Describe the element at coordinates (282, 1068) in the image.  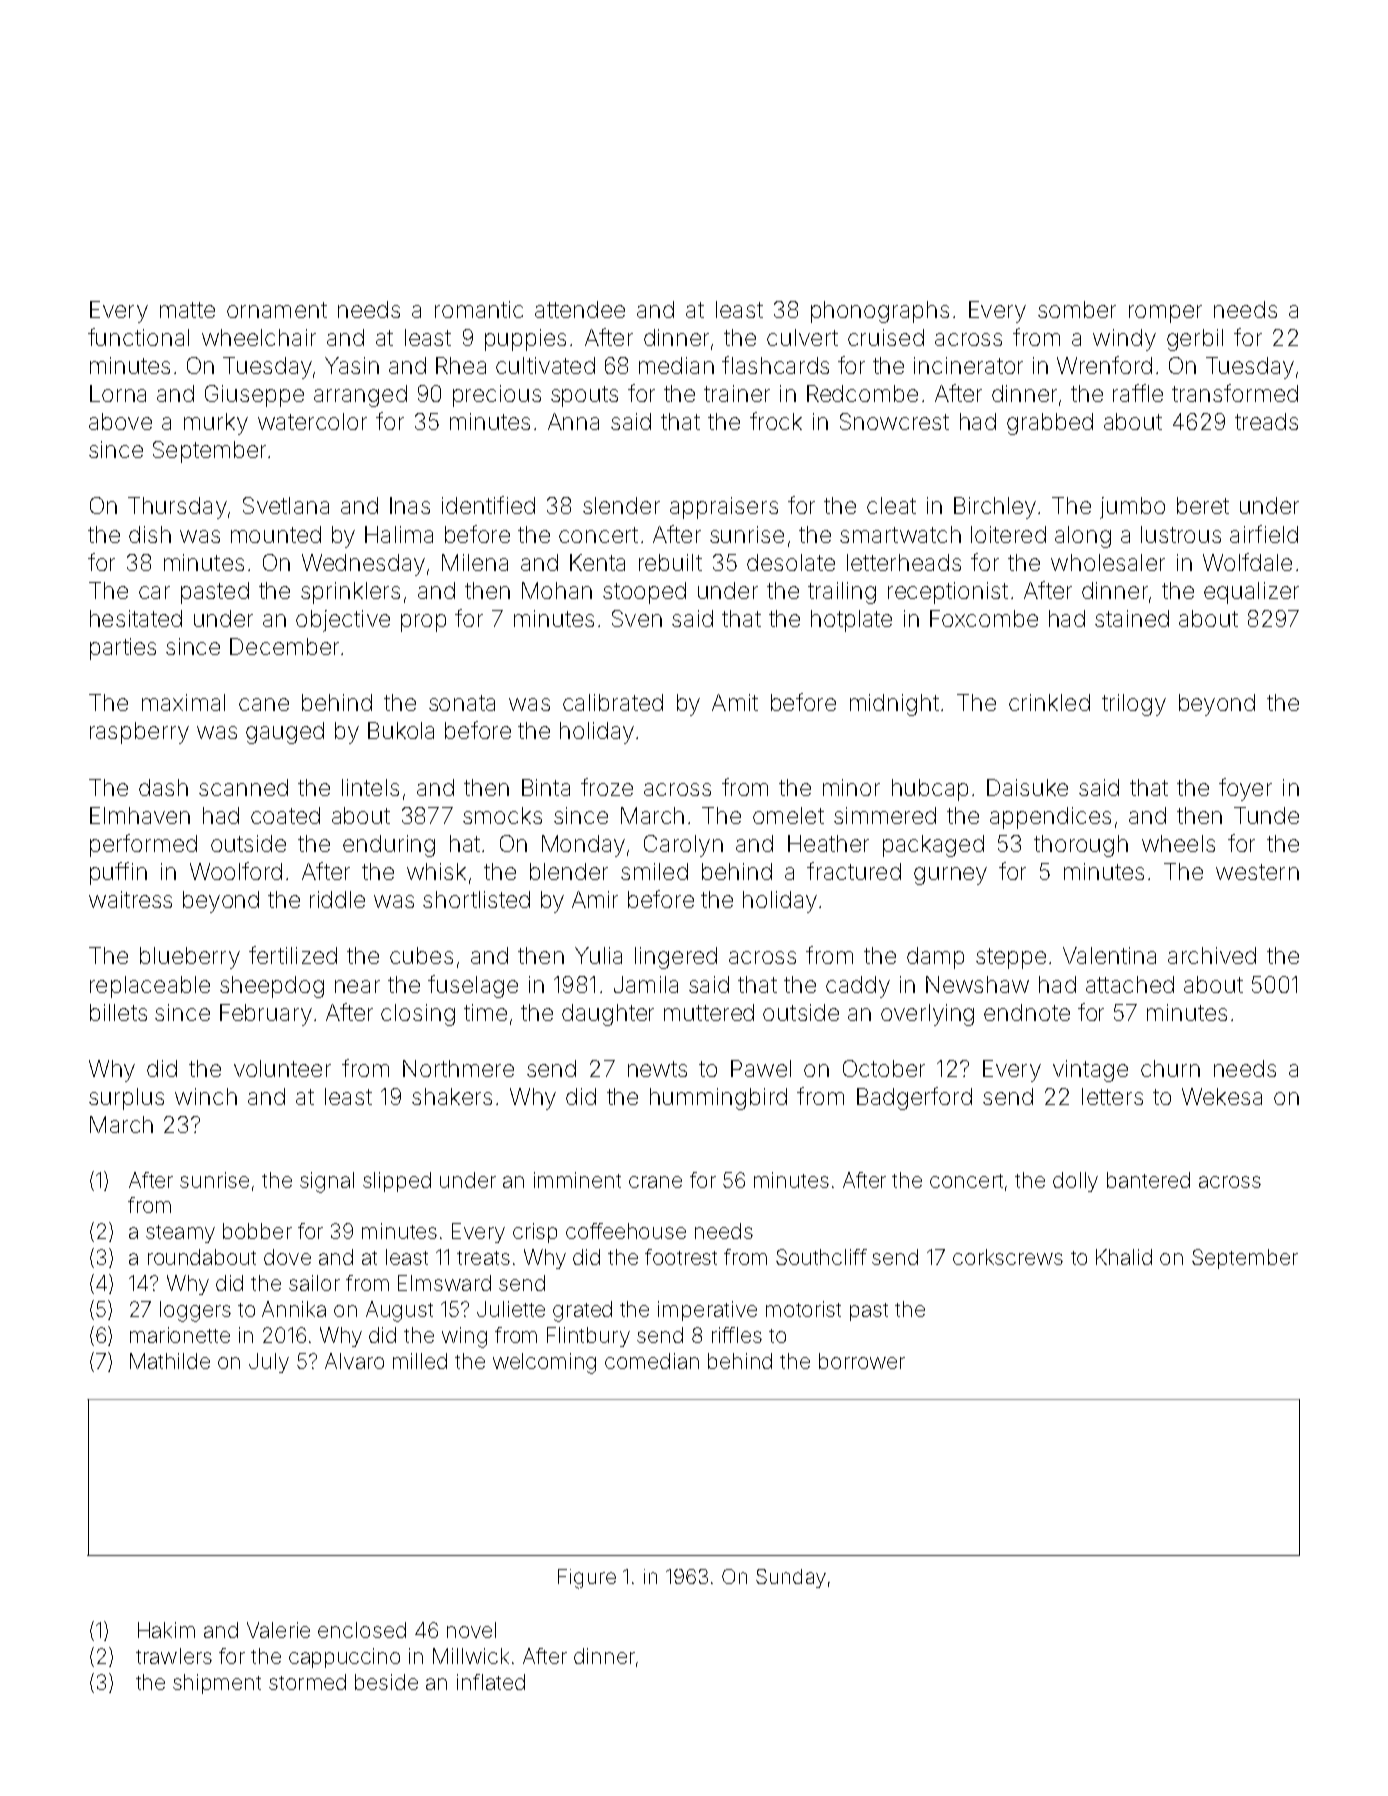
I see `volunteer` at that location.
